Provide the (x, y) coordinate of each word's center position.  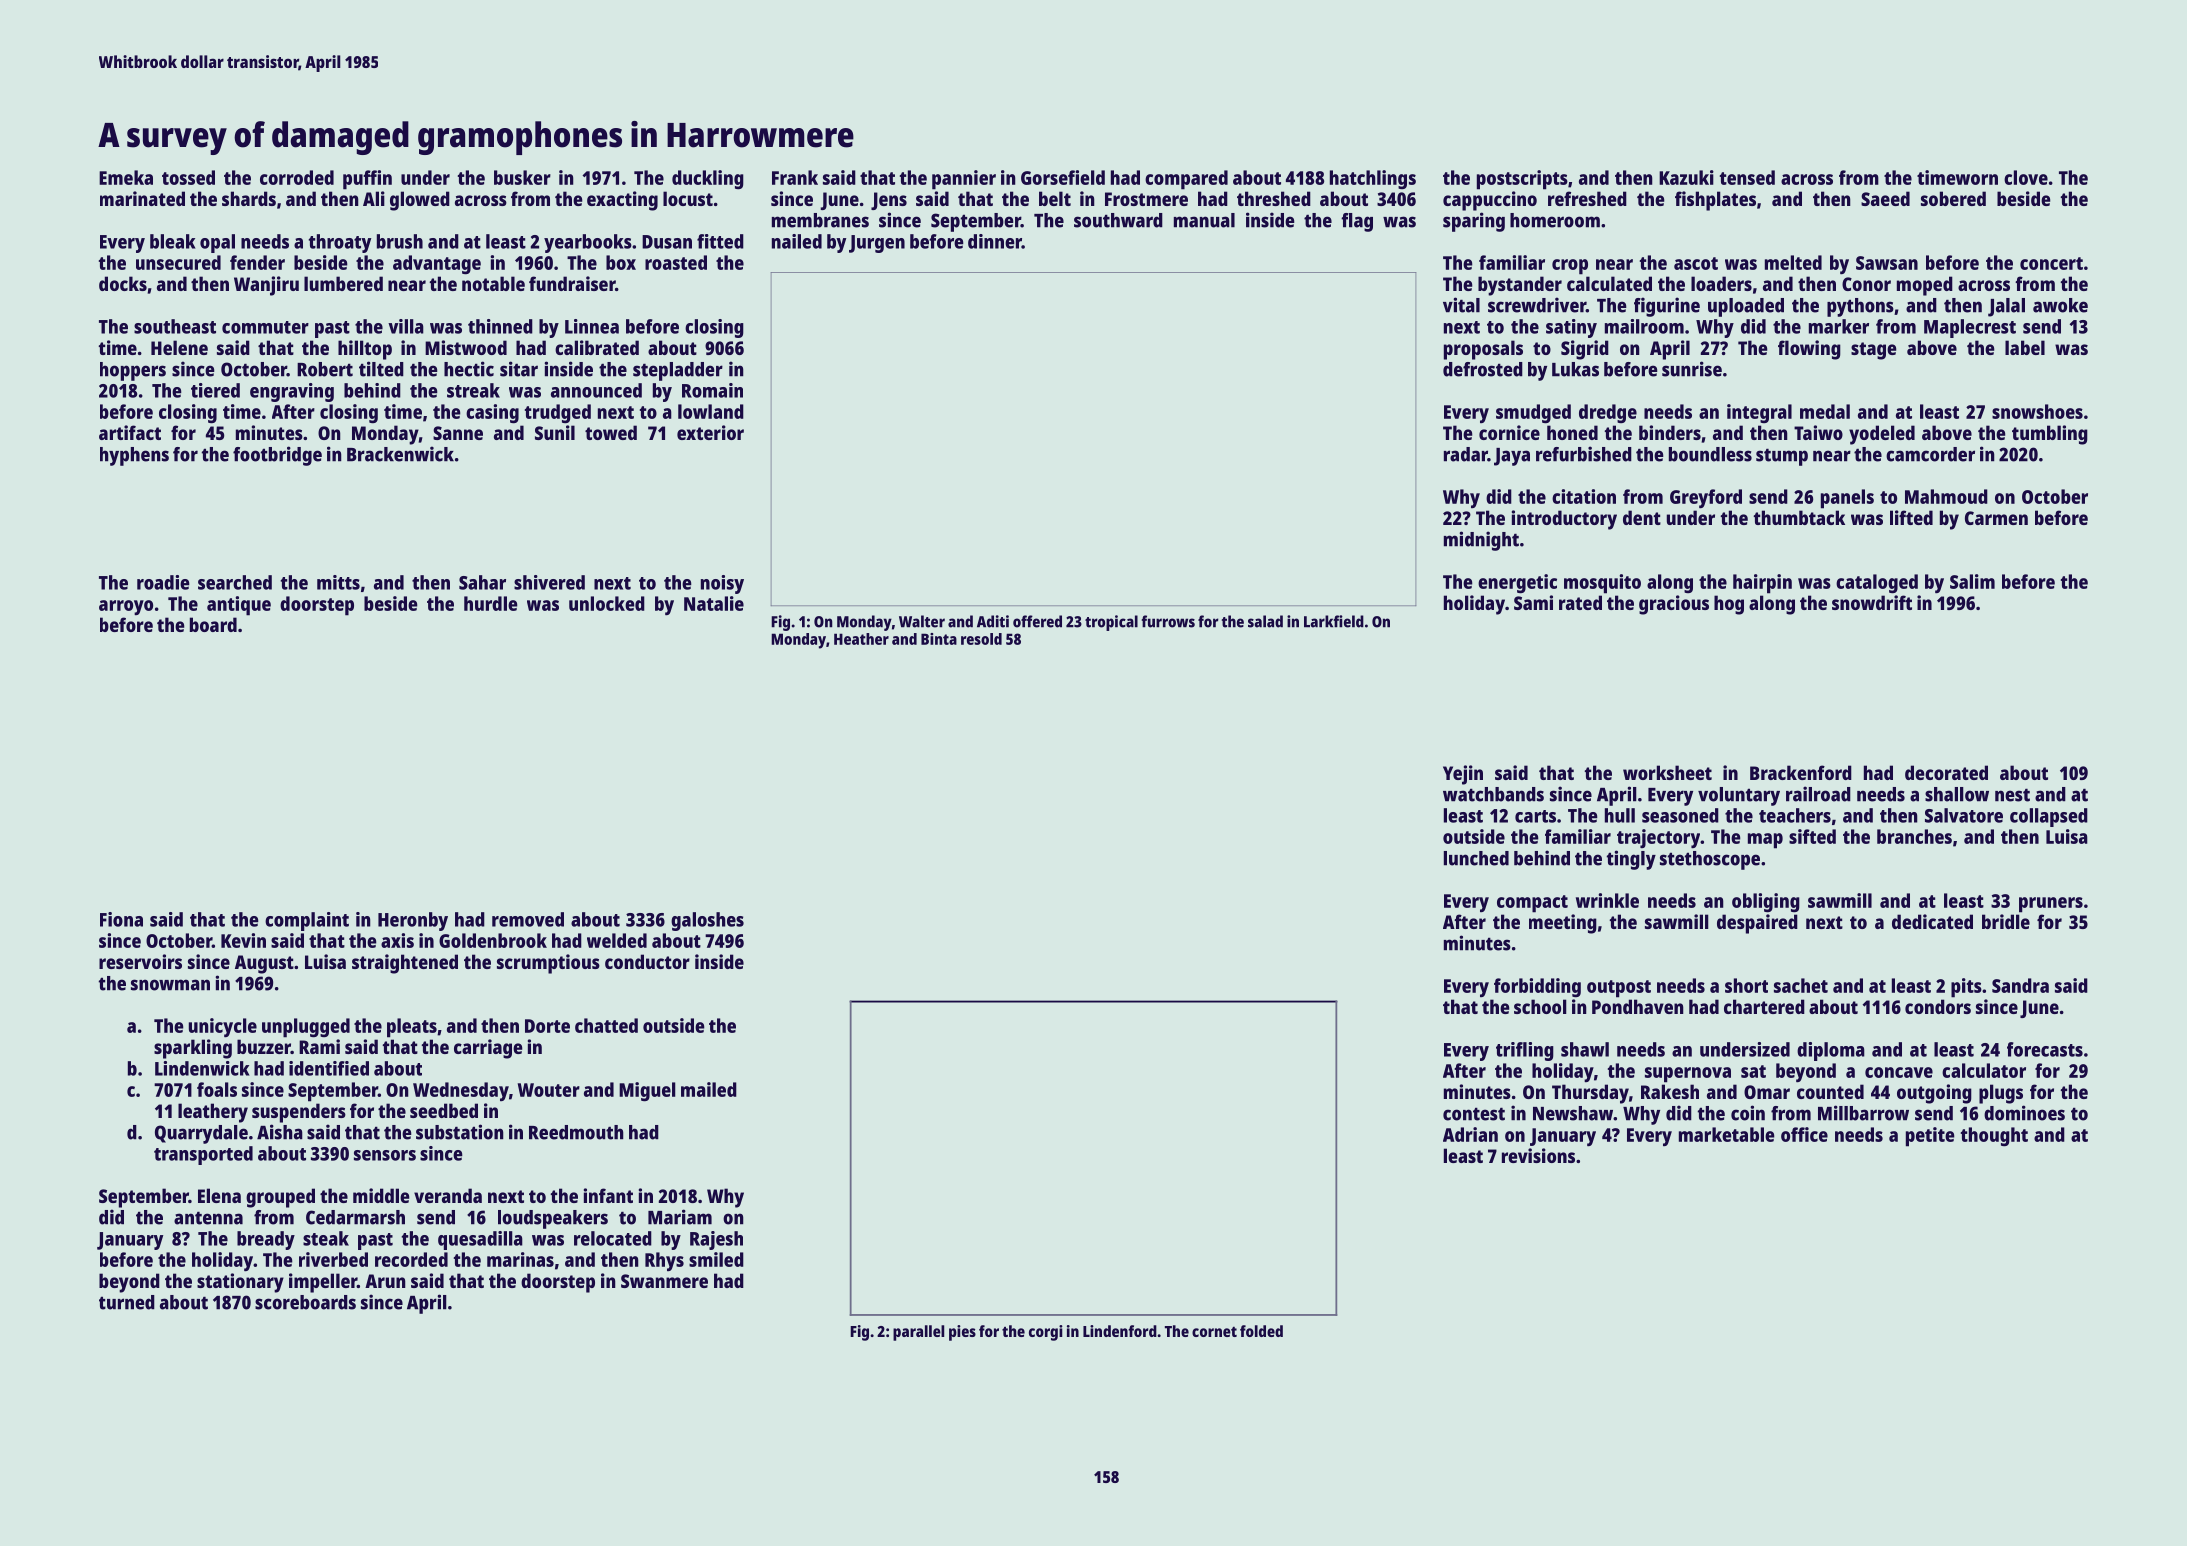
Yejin (1463, 775)
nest (2012, 795)
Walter (922, 621)
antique (239, 606)
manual (1204, 220)
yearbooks (588, 243)
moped (1925, 286)
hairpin (1762, 584)
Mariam (680, 1217)
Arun (385, 1281)
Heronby (413, 921)
